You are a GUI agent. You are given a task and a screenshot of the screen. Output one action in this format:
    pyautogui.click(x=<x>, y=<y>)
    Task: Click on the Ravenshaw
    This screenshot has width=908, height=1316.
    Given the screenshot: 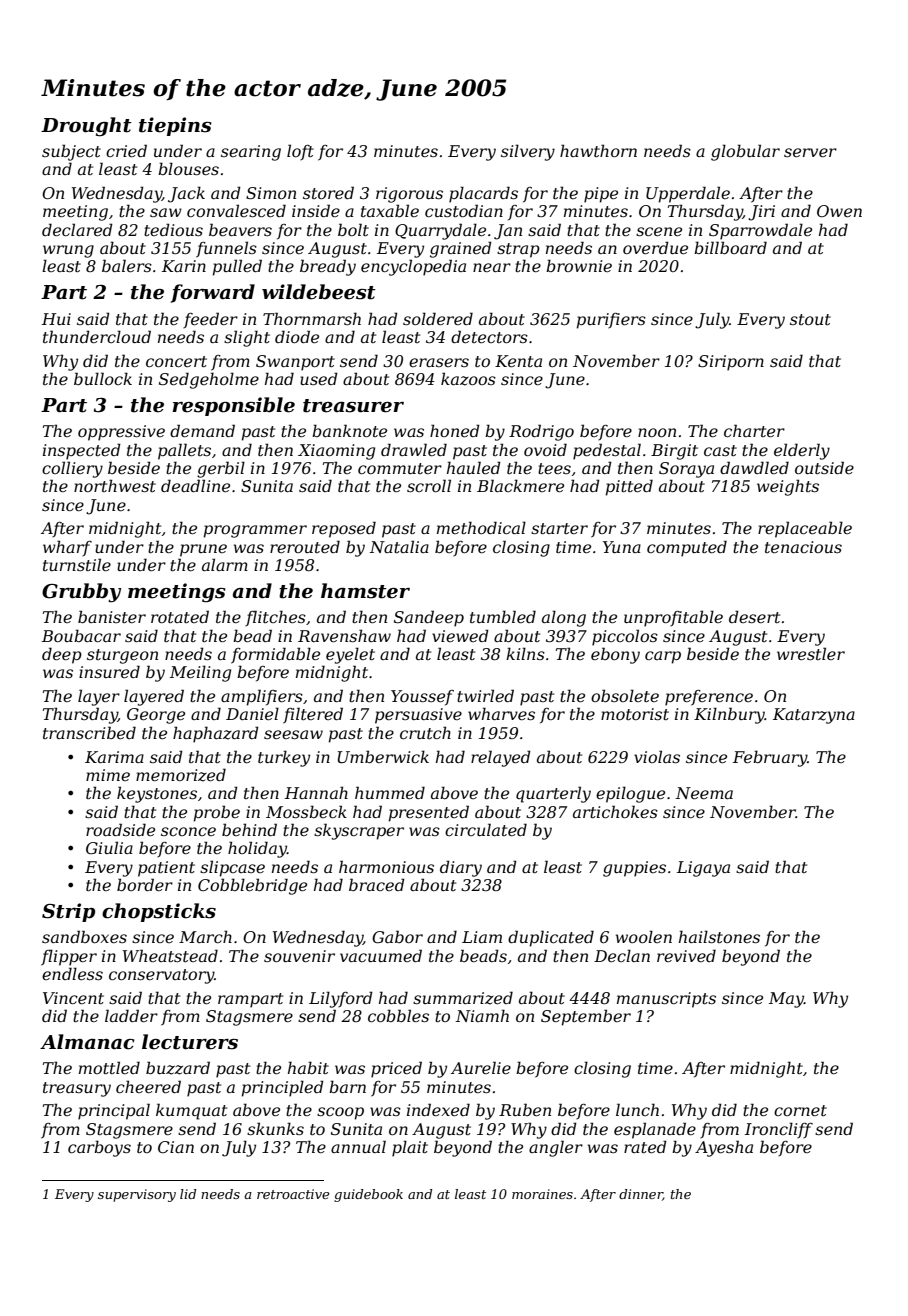 What is the action you would take?
    pyautogui.click(x=344, y=635)
